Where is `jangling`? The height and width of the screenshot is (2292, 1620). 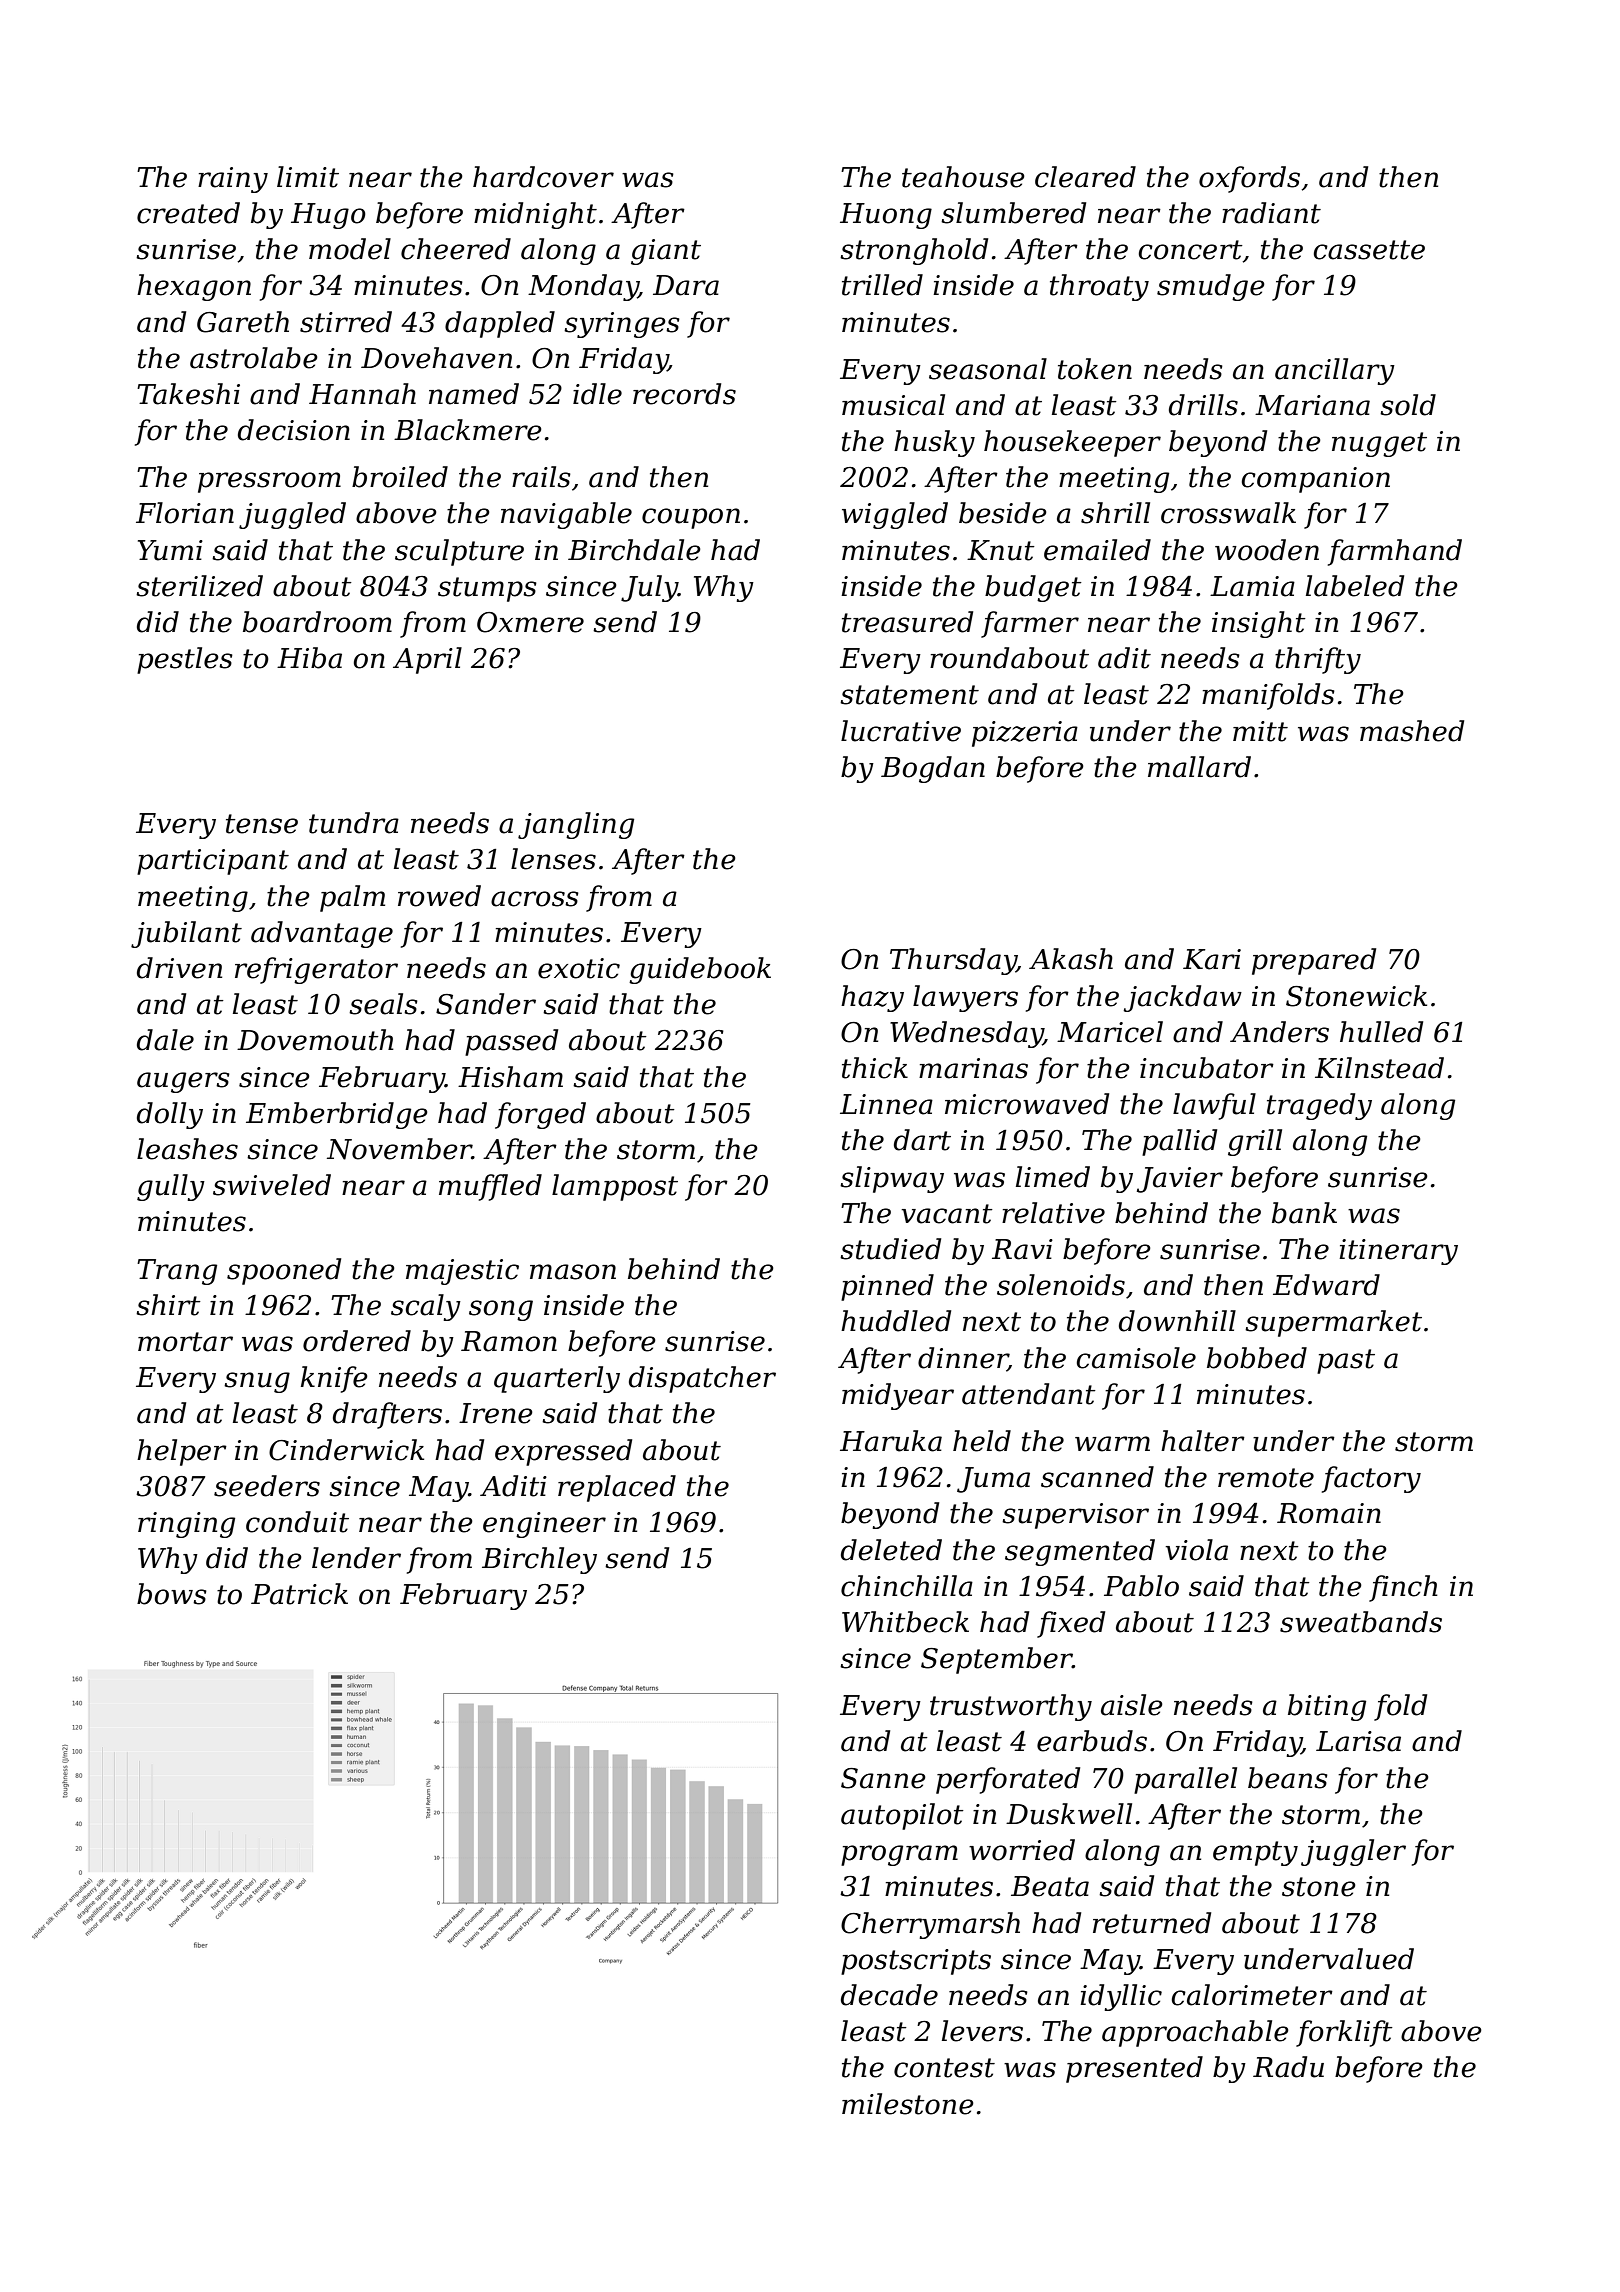 jangling is located at coordinates (576, 825).
